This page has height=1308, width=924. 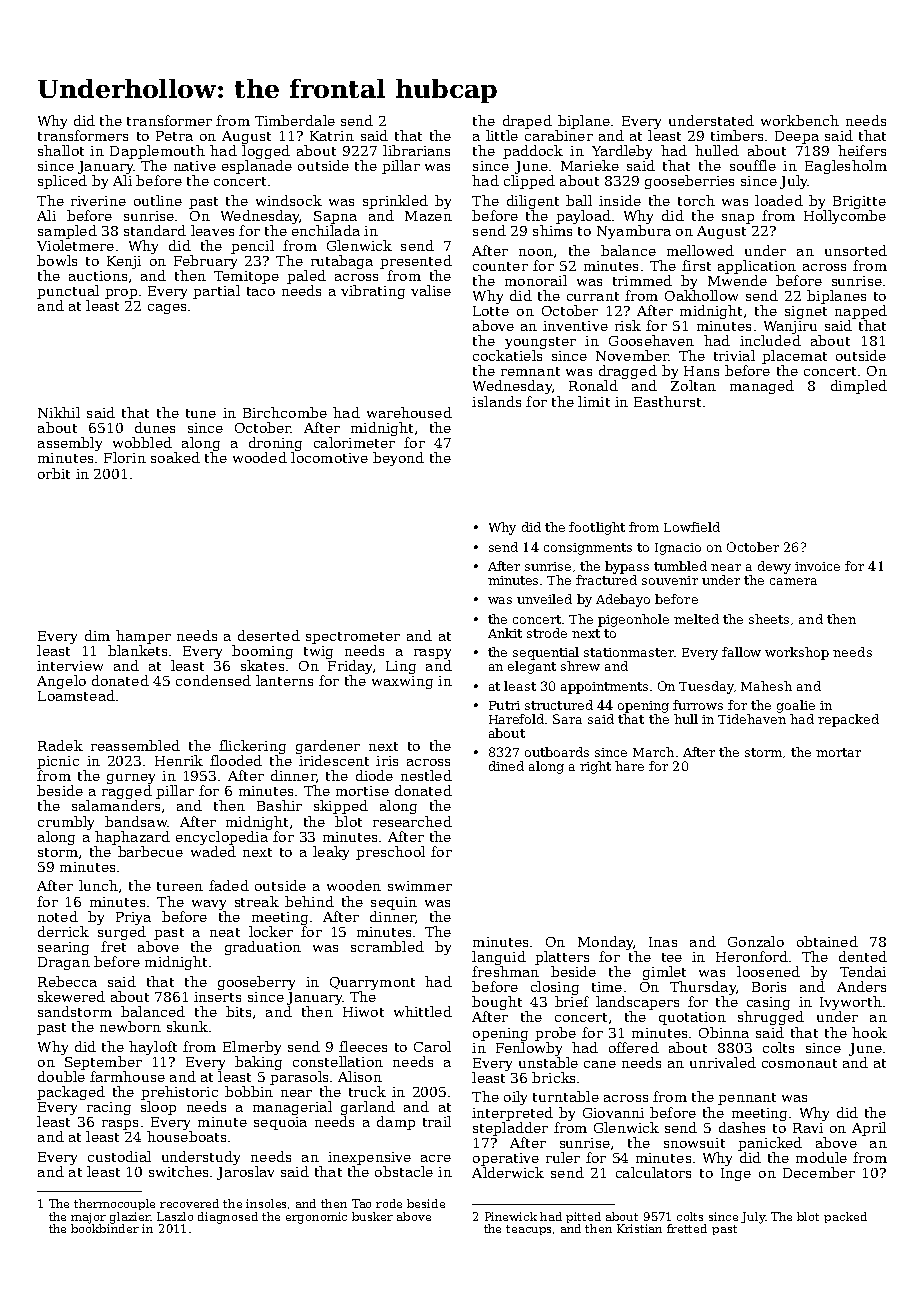 I want to click on Sapna, so click(x=335, y=217).
